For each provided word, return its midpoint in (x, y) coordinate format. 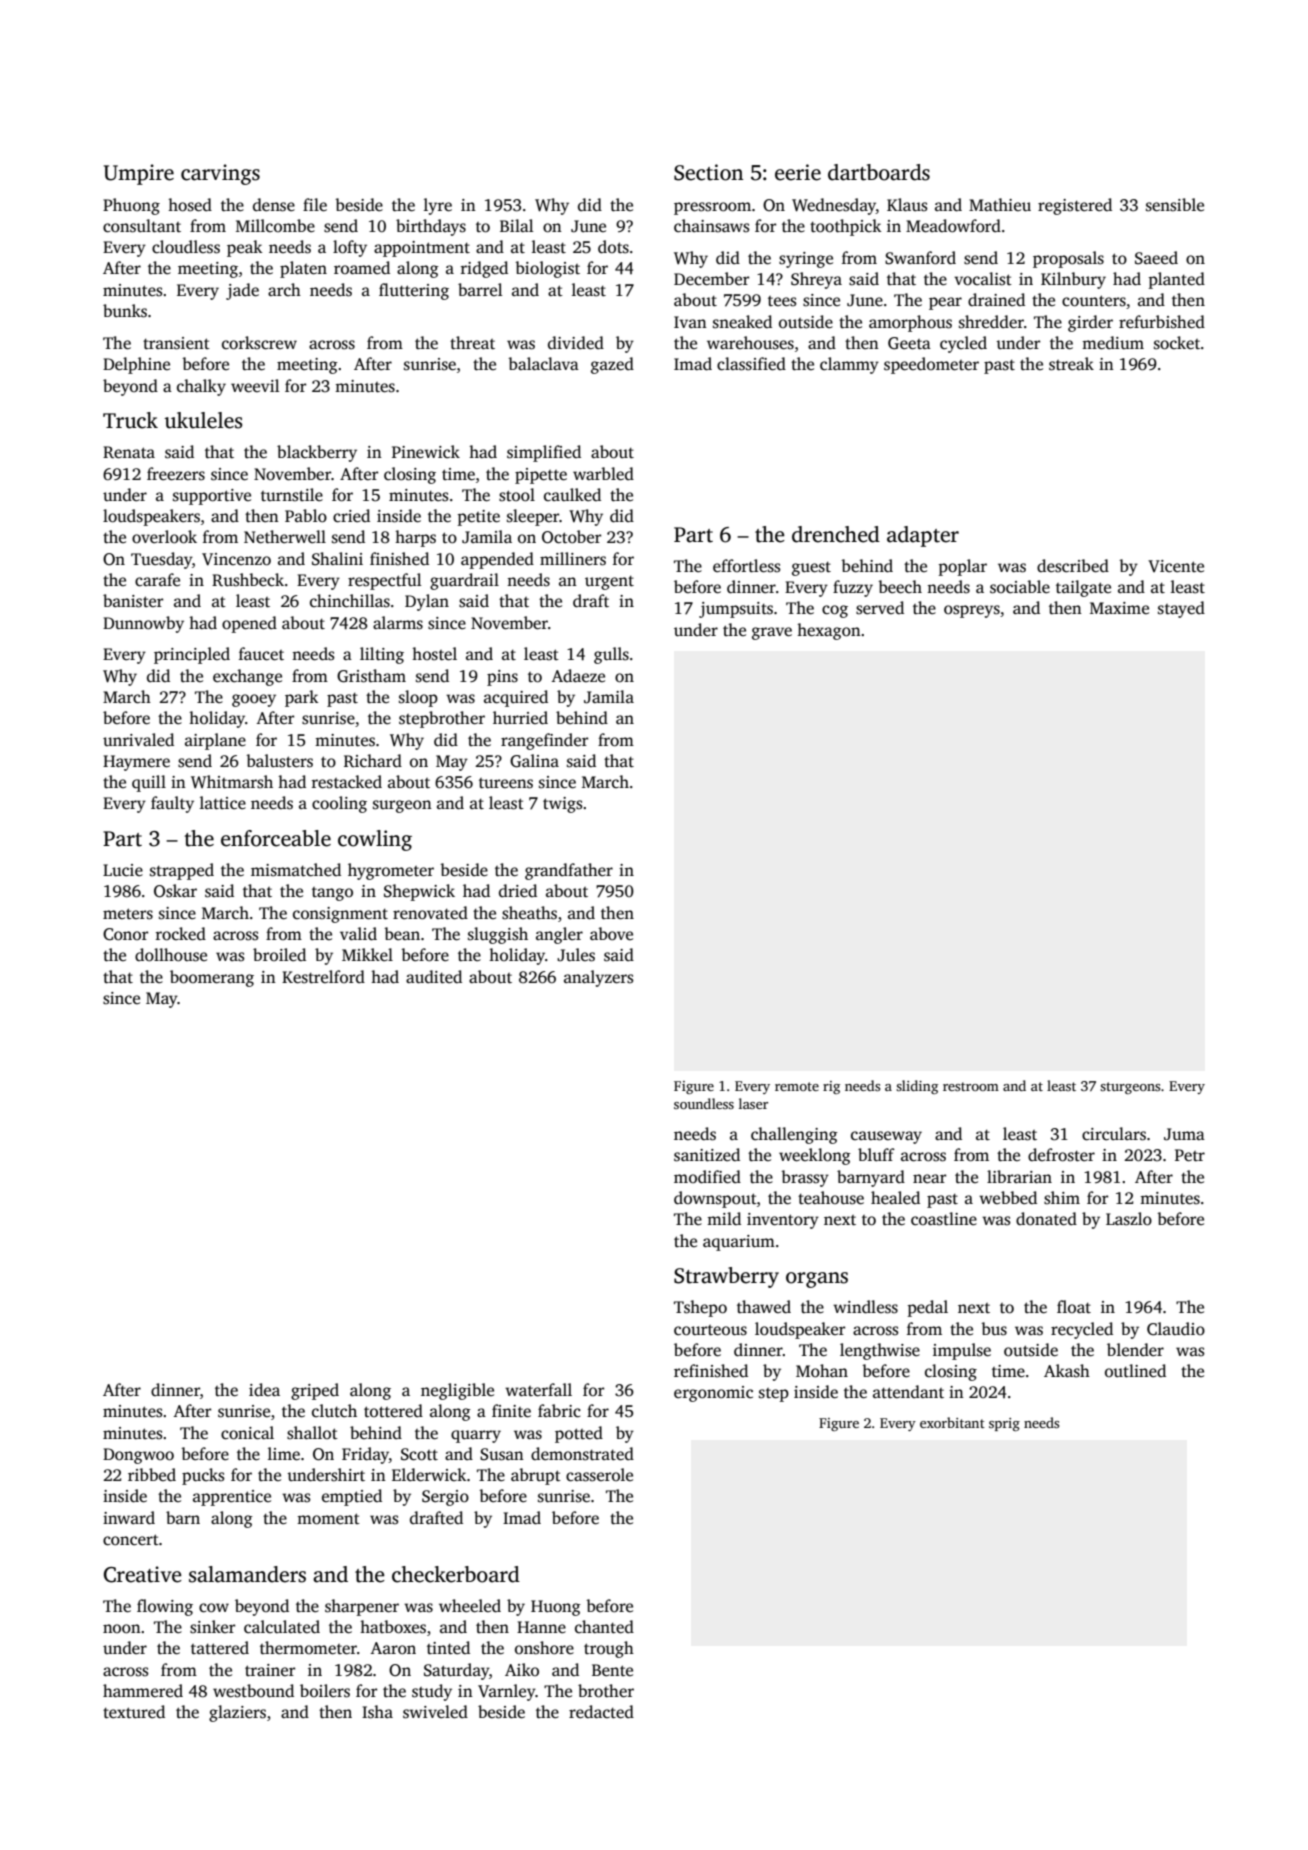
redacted (601, 1712)
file (315, 205)
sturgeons (1130, 1088)
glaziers (237, 1713)
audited (434, 977)
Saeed (1156, 258)
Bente (612, 1670)
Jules (576, 955)
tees (782, 301)
